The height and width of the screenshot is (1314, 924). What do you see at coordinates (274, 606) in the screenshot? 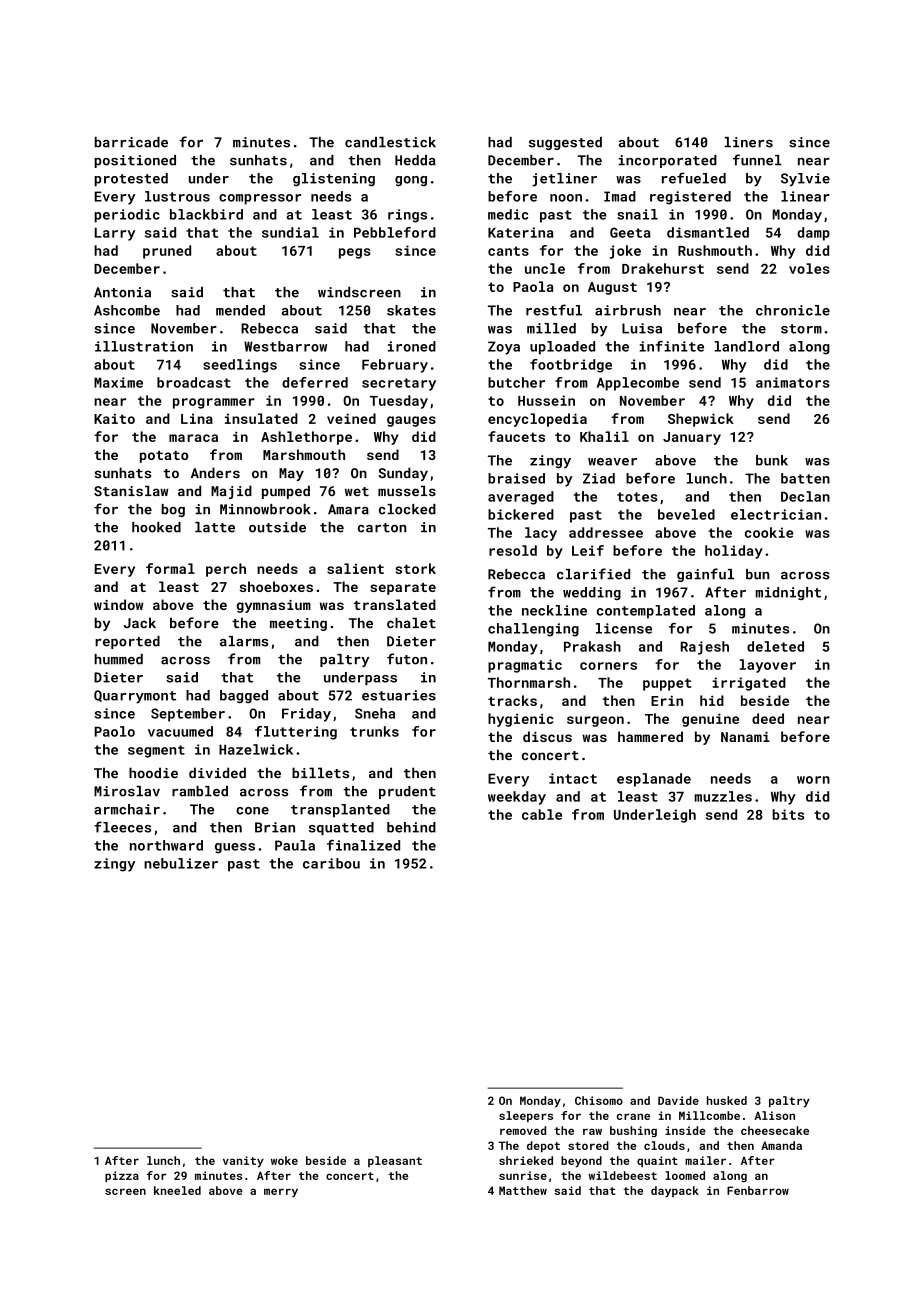
I see `gymnasium` at bounding box center [274, 606].
